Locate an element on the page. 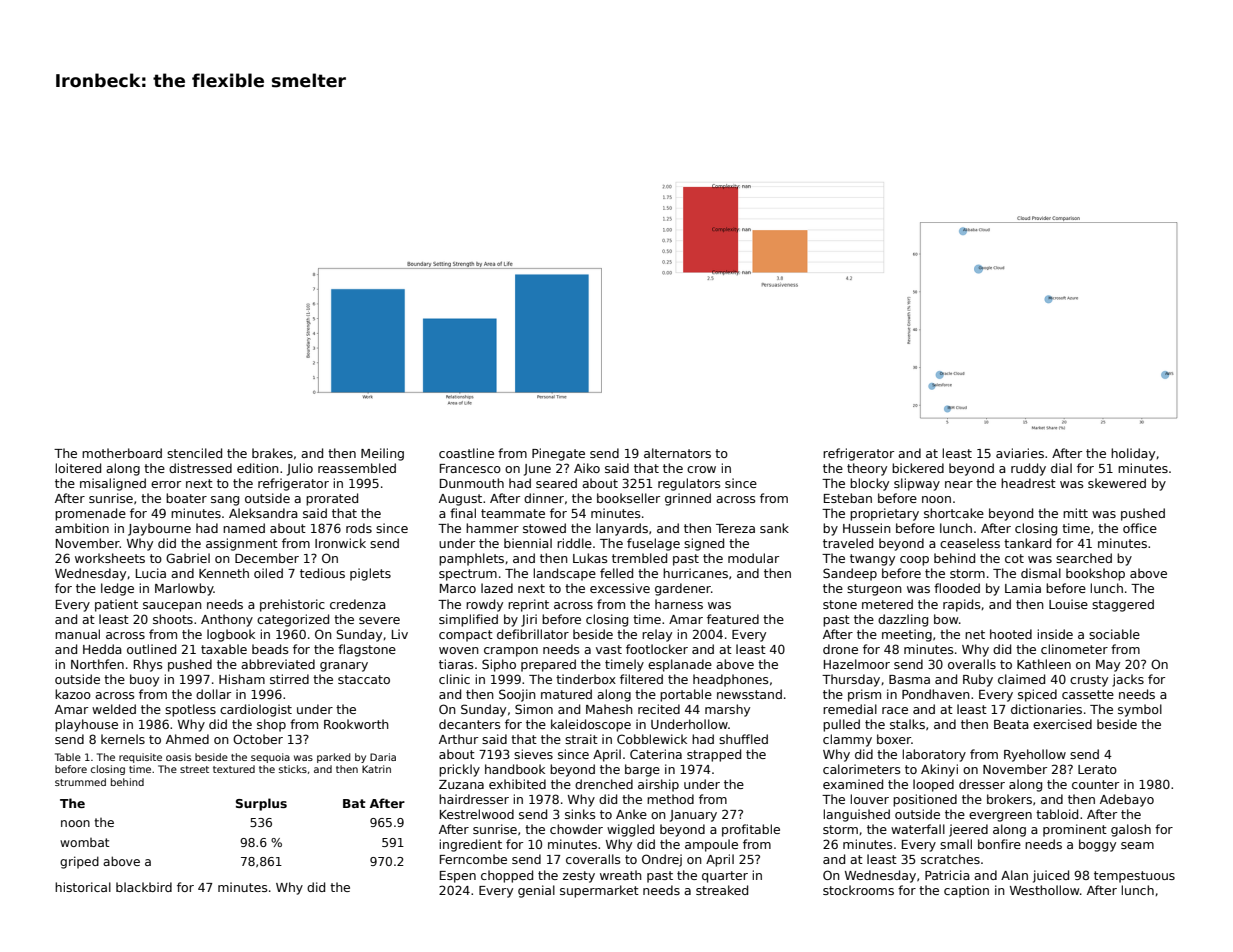 The image size is (1233, 952). meeting is located at coordinates (907, 635).
